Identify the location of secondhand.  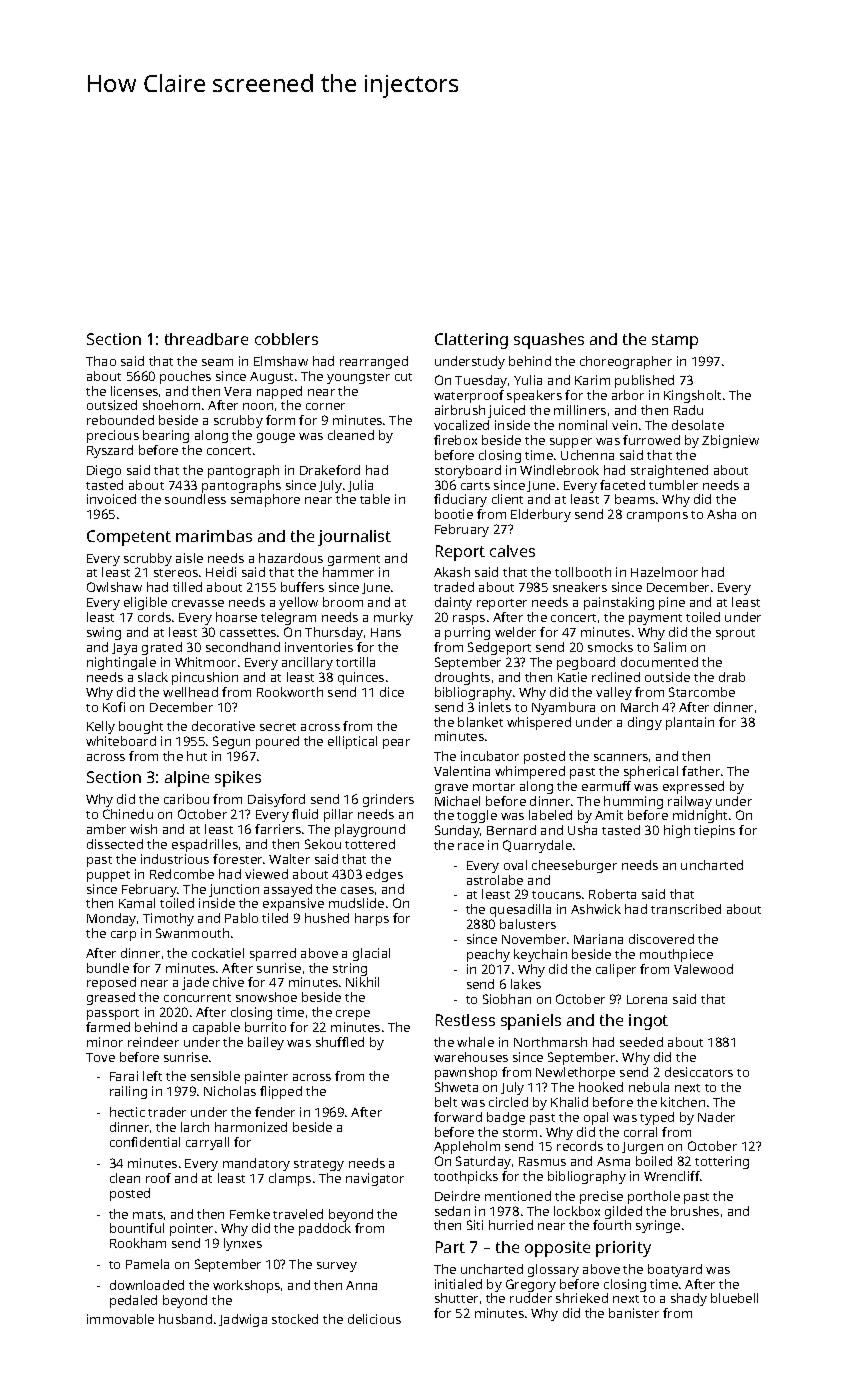
(243, 647).
